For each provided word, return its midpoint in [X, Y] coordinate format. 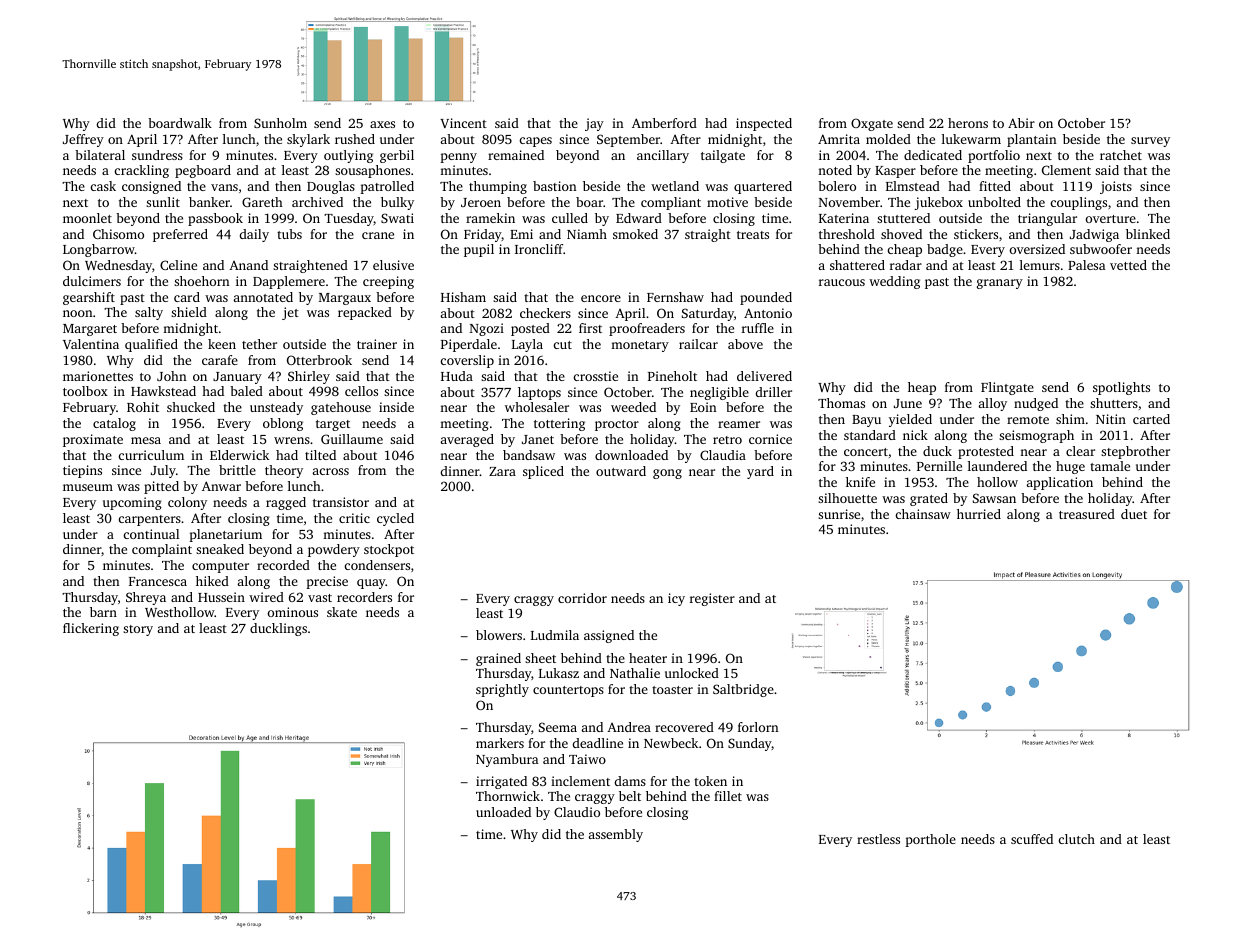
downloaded [631, 455]
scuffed [1032, 839]
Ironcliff [539, 249]
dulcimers [92, 281]
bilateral [100, 155]
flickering [91, 629]
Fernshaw [675, 297]
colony [187, 503]
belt [630, 796]
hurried [979, 514]
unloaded [503, 812]
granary [1000, 284]
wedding [894, 282]
